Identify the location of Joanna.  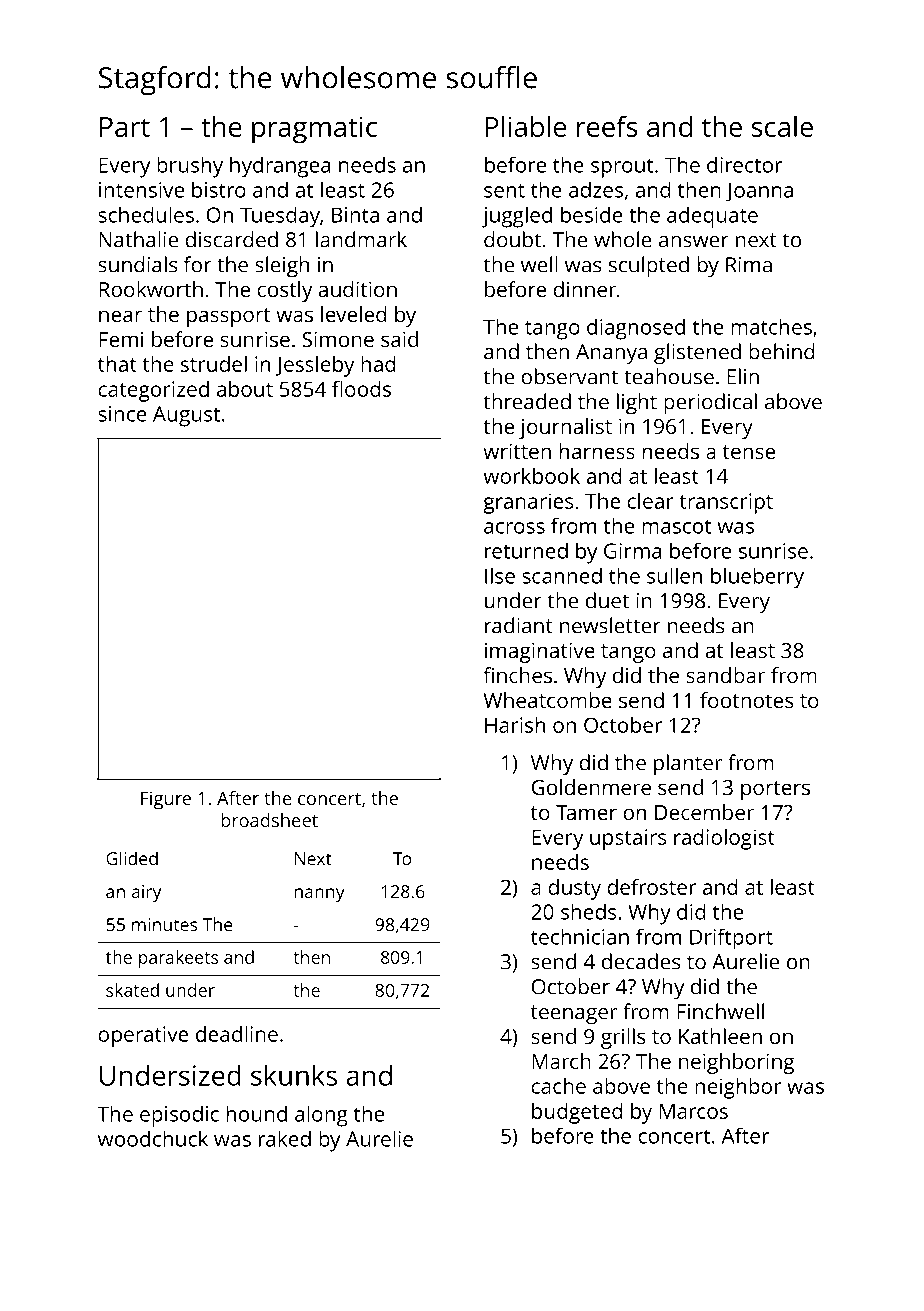
(759, 192).
